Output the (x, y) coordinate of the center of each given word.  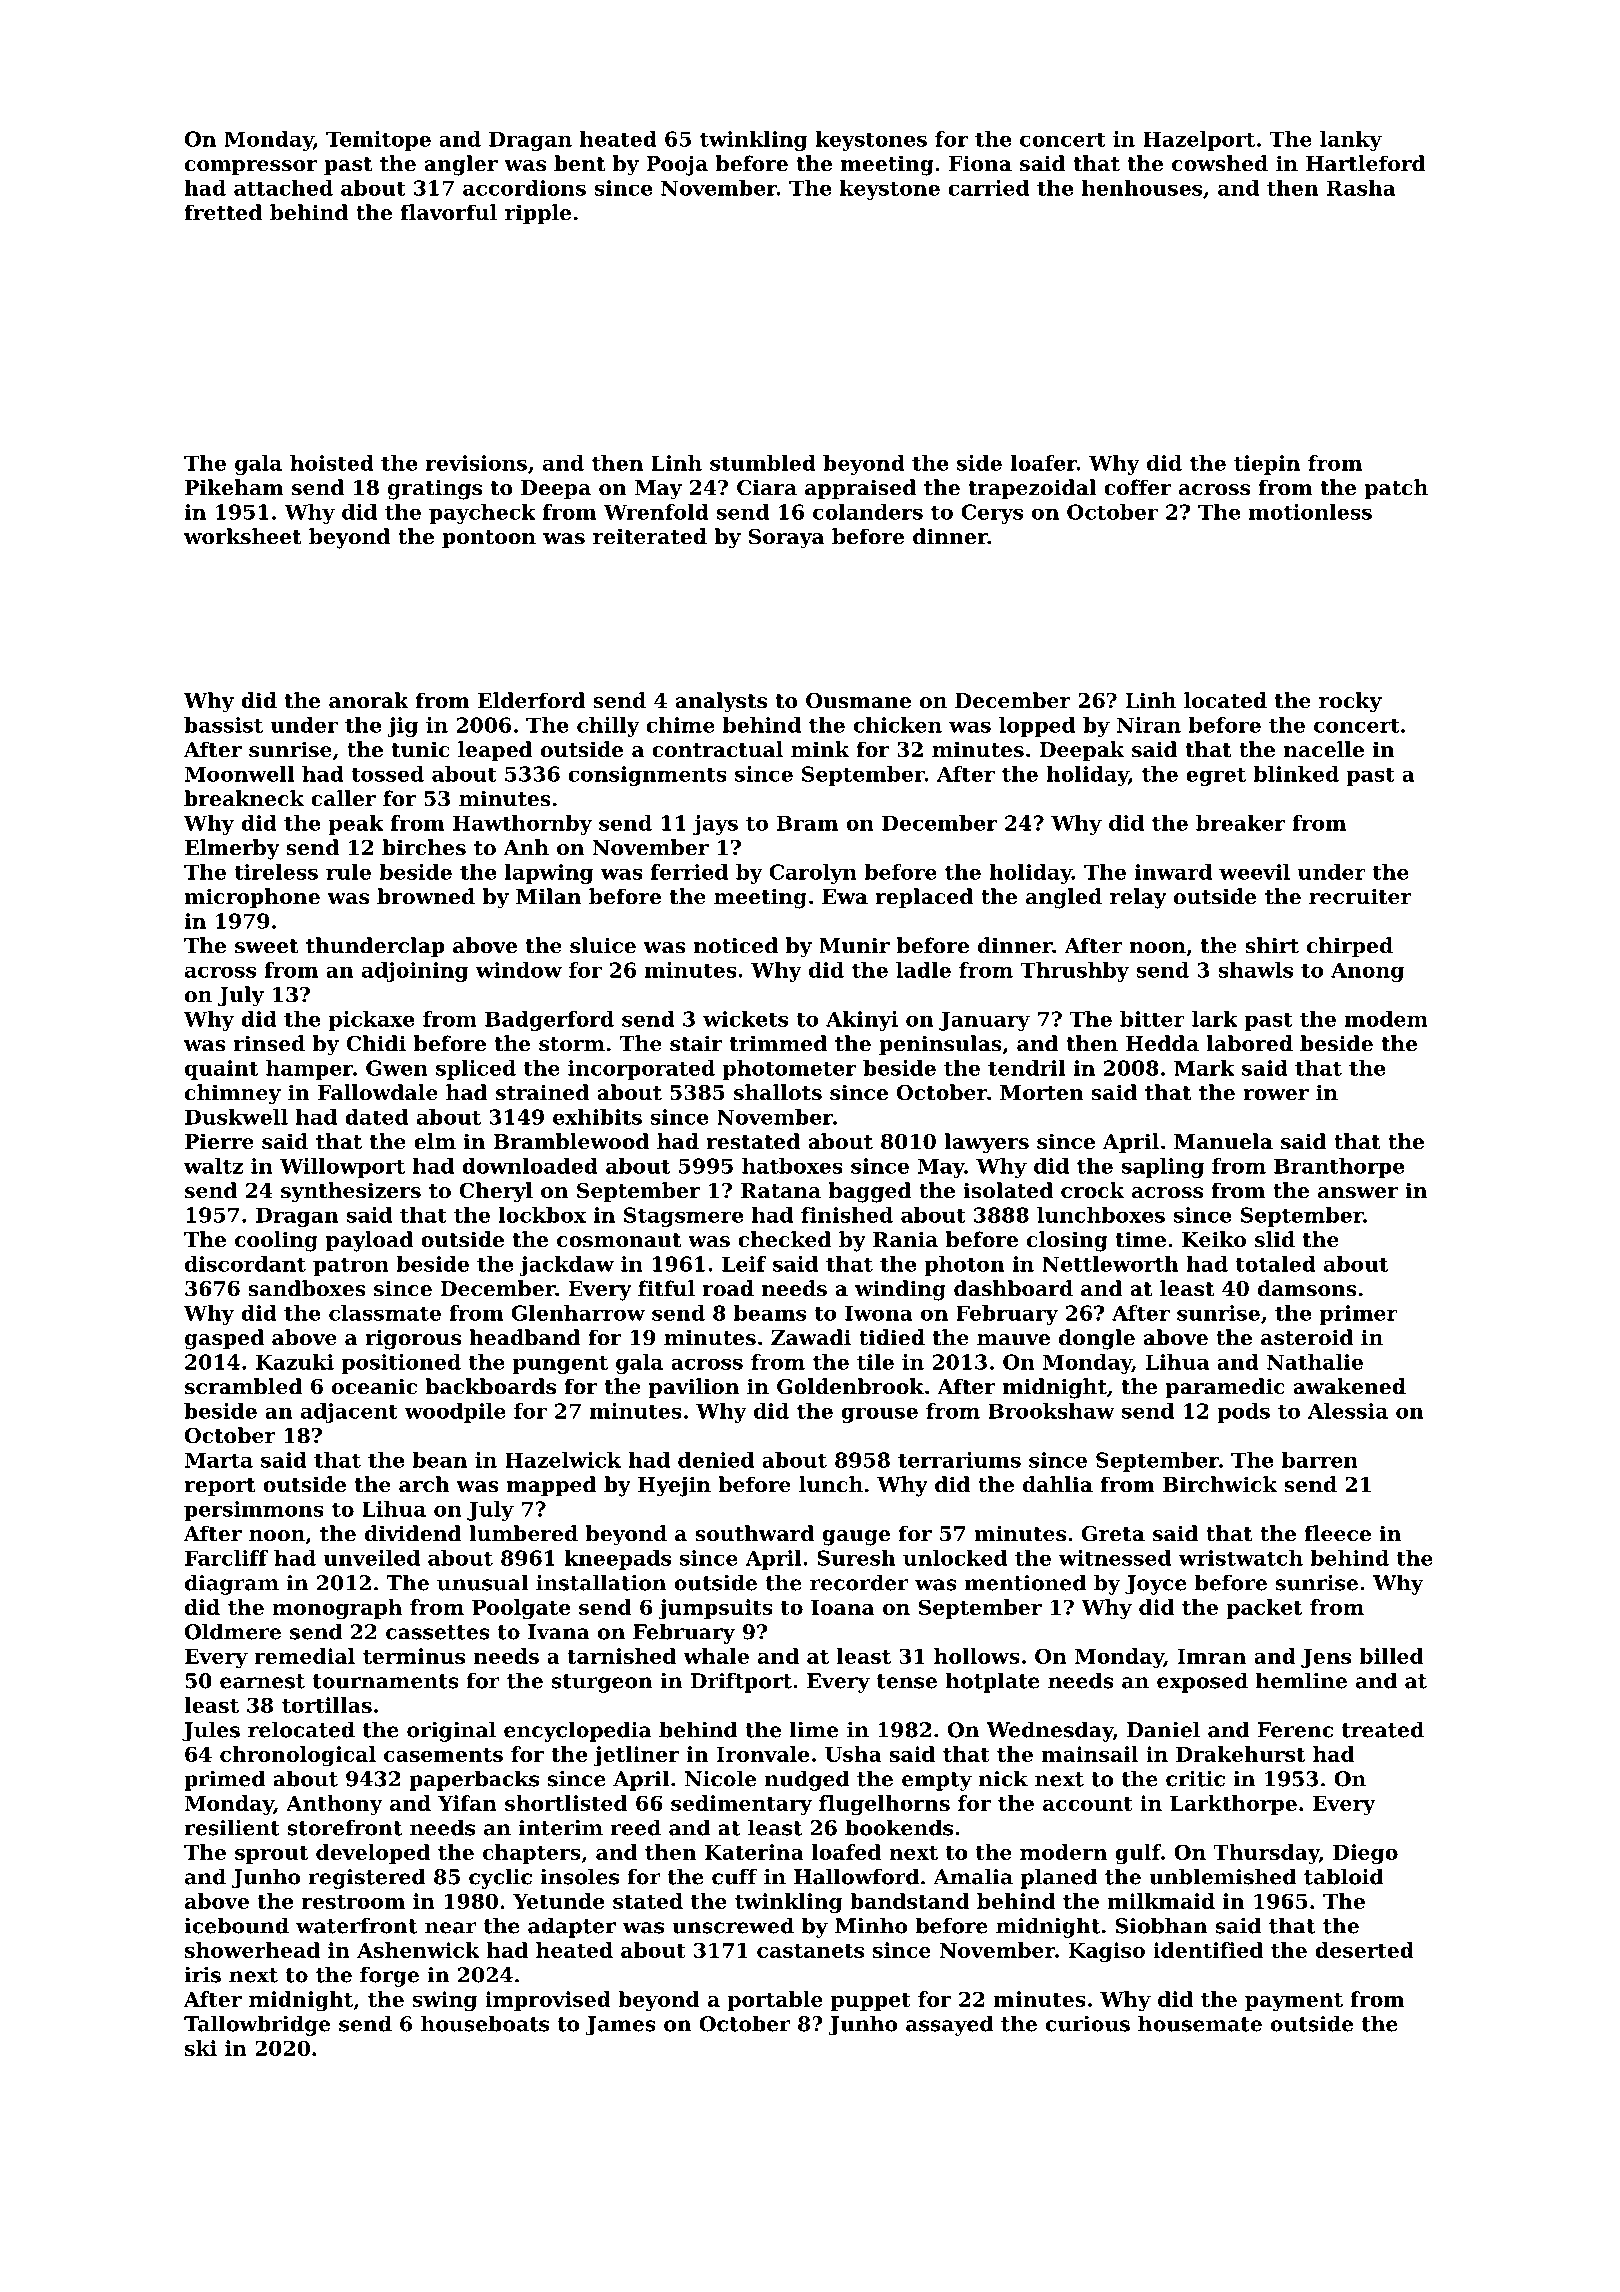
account (1088, 1804)
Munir (854, 945)
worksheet (243, 536)
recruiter (1360, 896)
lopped (1037, 727)
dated (376, 1117)
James (620, 2026)
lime (814, 1729)
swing (444, 2001)
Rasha (1361, 188)
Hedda (1162, 1043)
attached (283, 188)
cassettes (438, 1632)
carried (988, 188)
